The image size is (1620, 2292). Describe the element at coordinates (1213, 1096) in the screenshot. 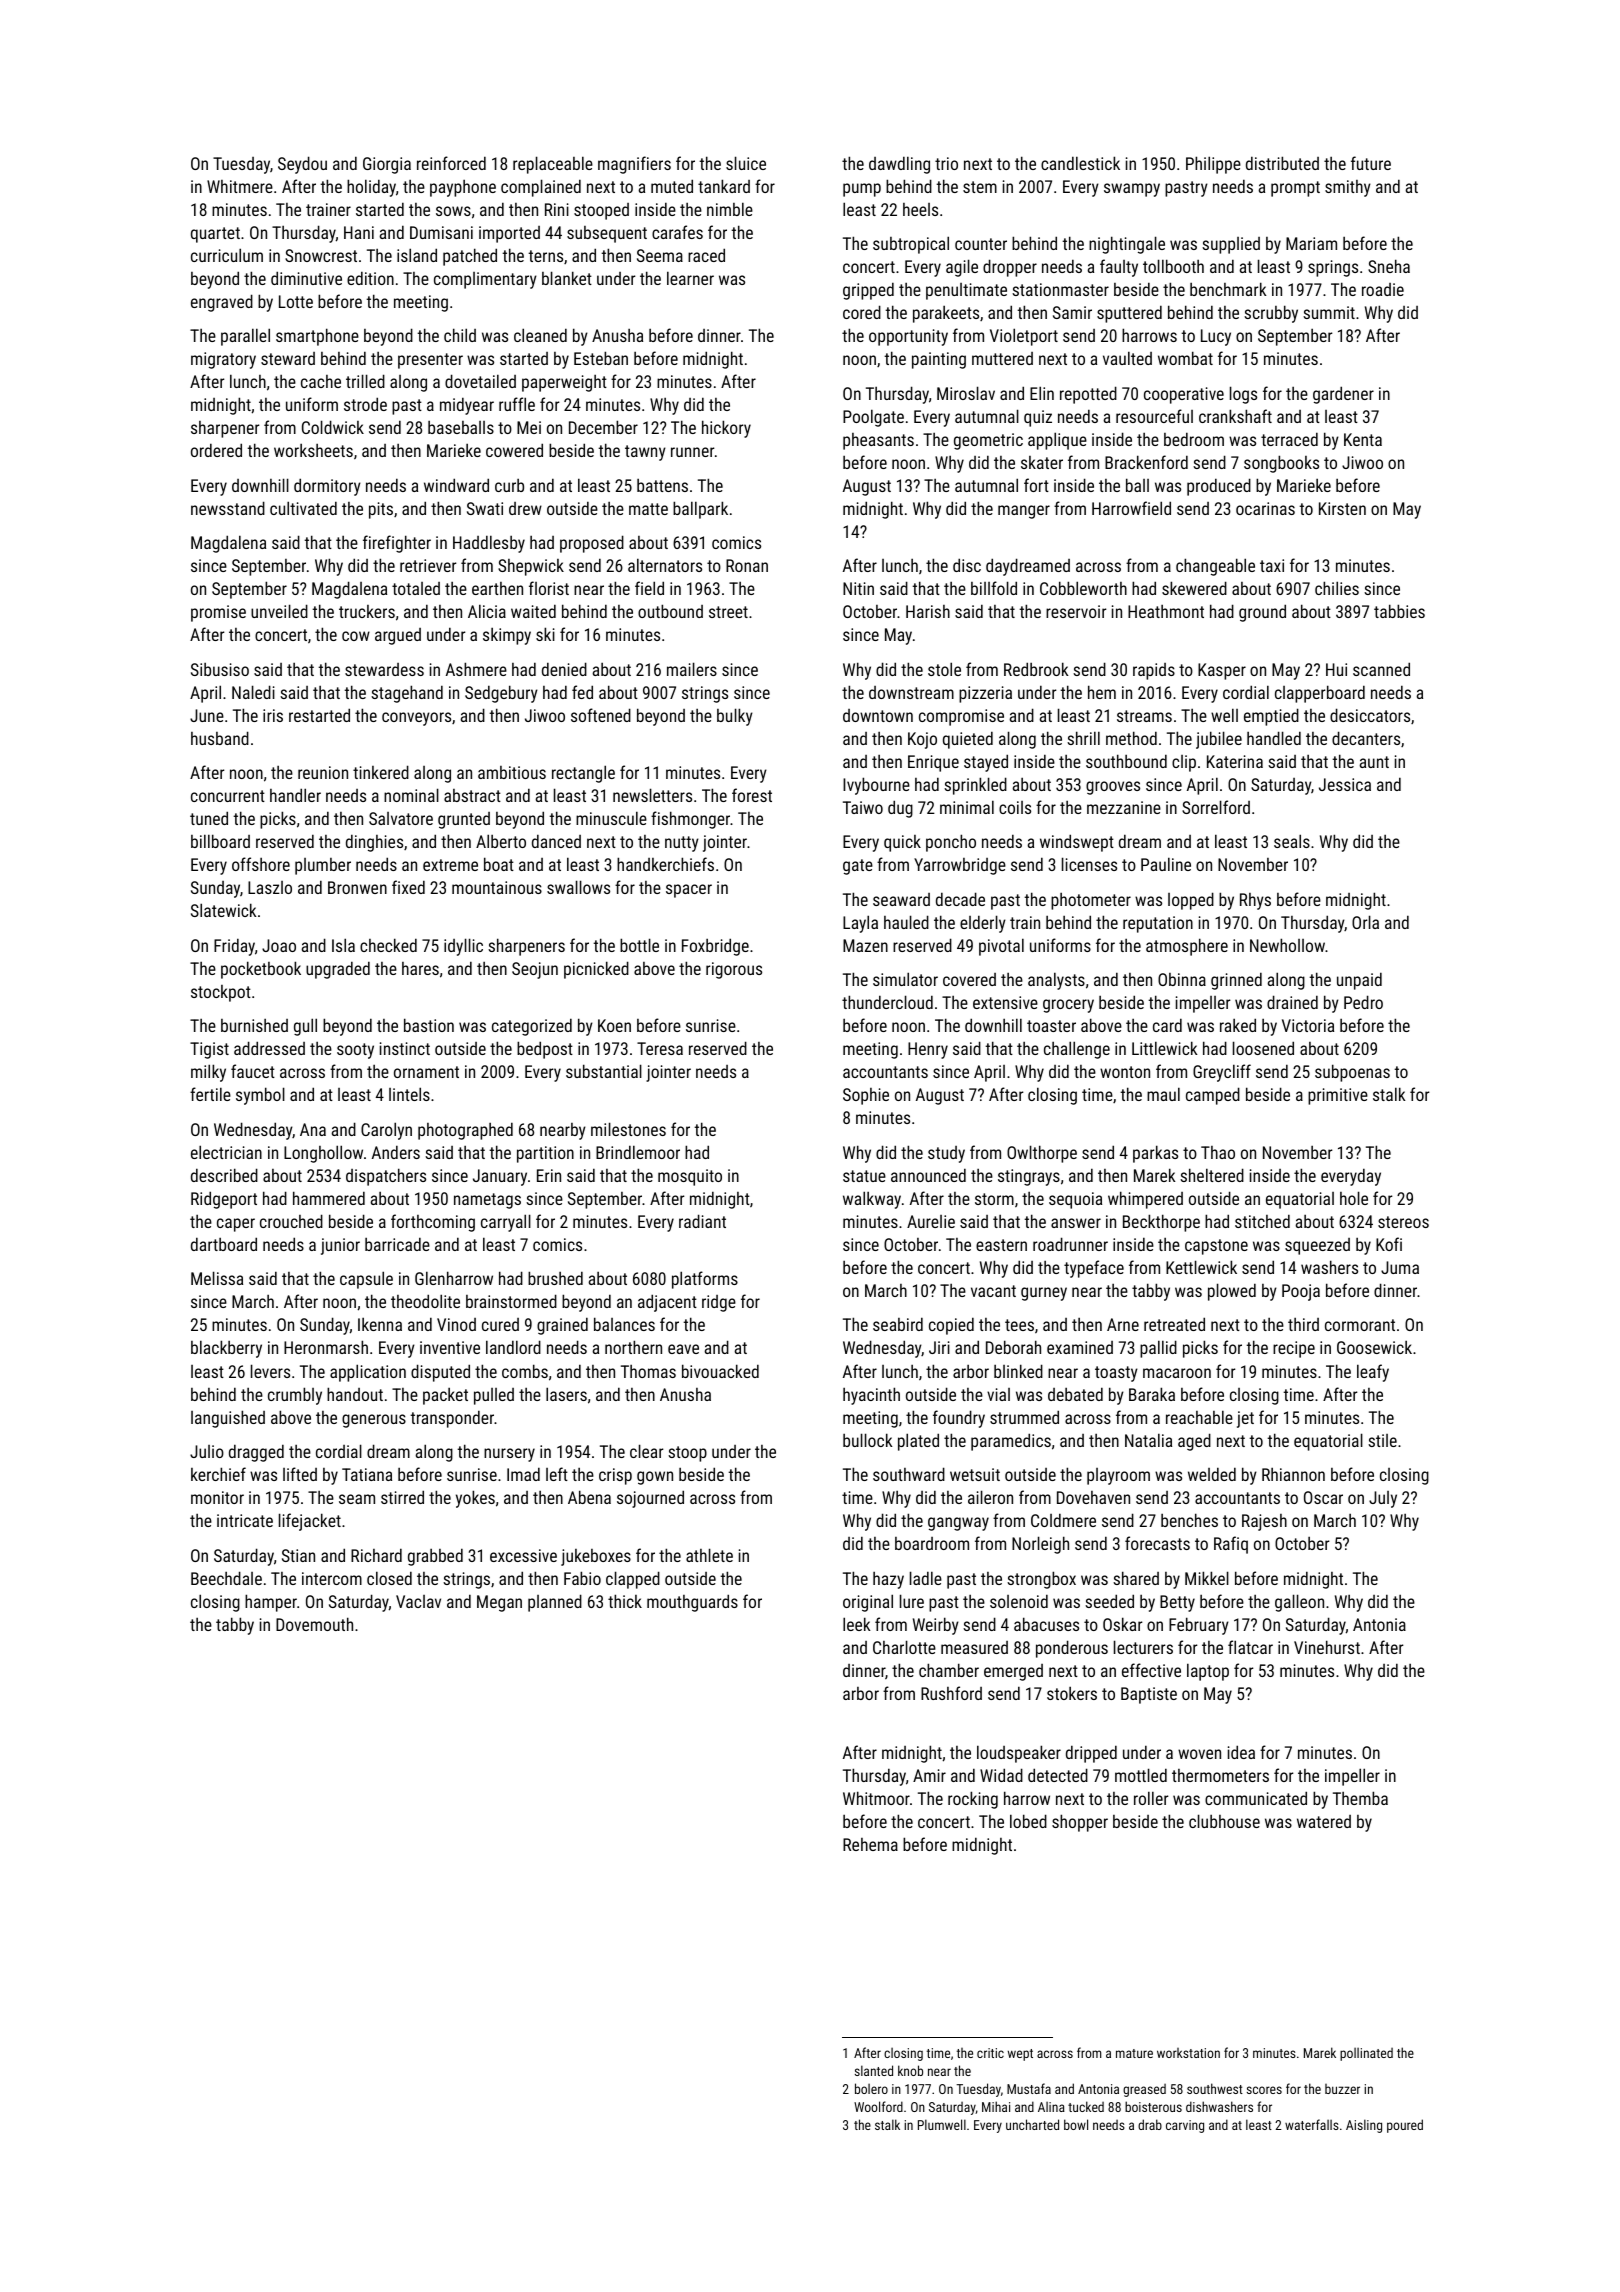

I see `camped` at that location.
